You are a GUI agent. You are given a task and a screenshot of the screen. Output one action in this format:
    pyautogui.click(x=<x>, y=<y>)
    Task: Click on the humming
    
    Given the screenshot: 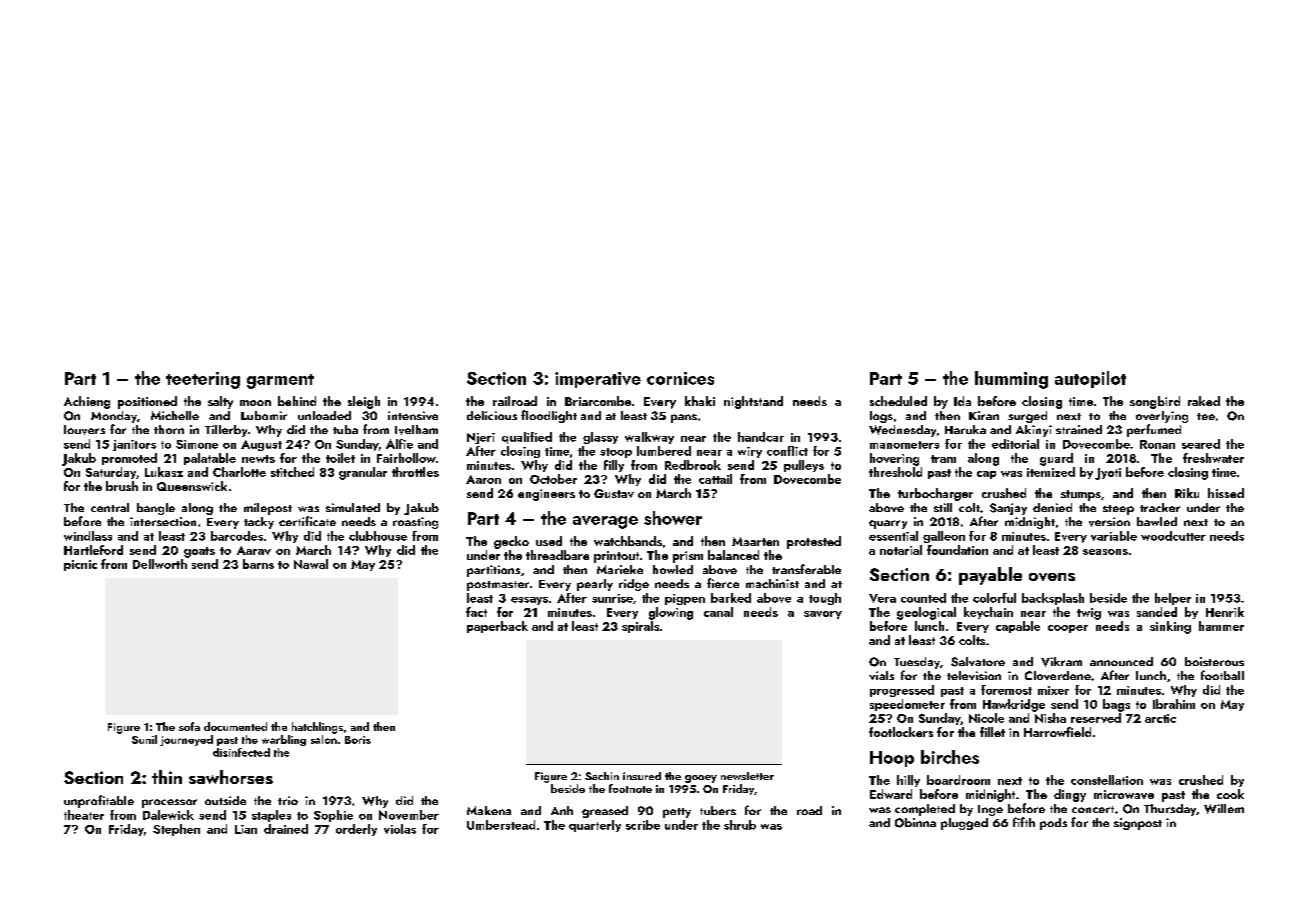 What is the action you would take?
    pyautogui.click(x=1011, y=380)
